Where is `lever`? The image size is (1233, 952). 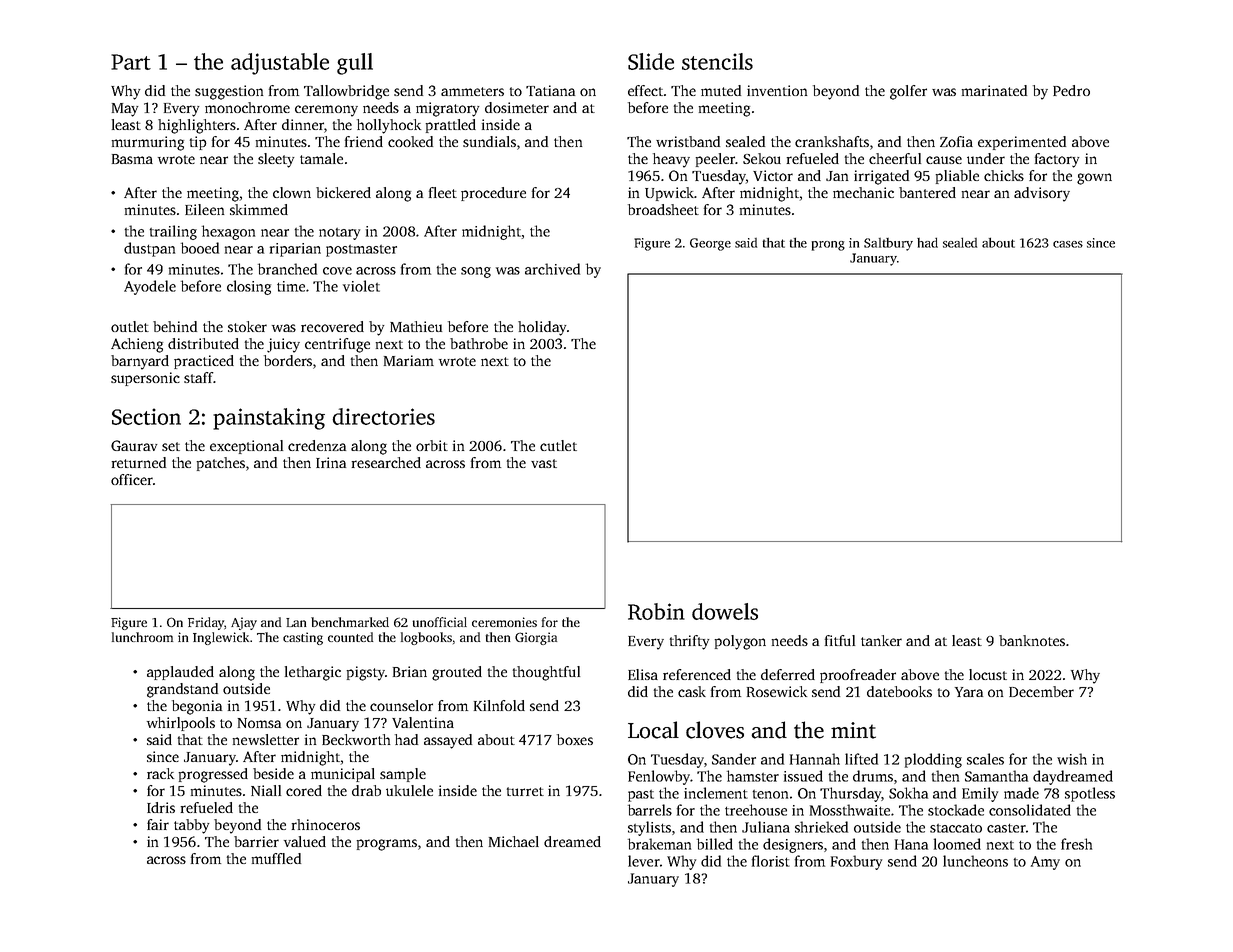
lever is located at coordinates (644, 861).
